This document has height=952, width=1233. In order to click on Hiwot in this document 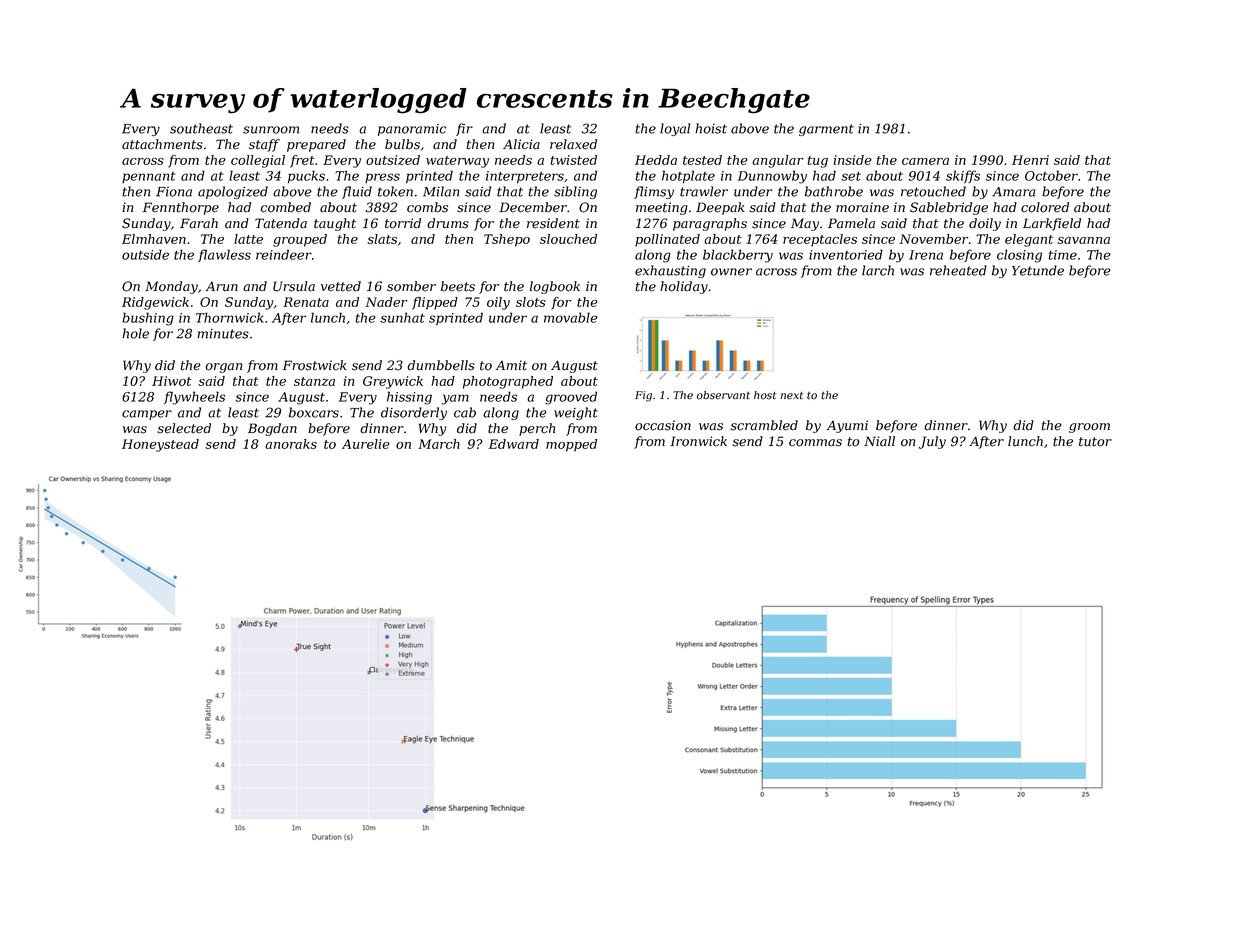, I will do `click(172, 381)`.
